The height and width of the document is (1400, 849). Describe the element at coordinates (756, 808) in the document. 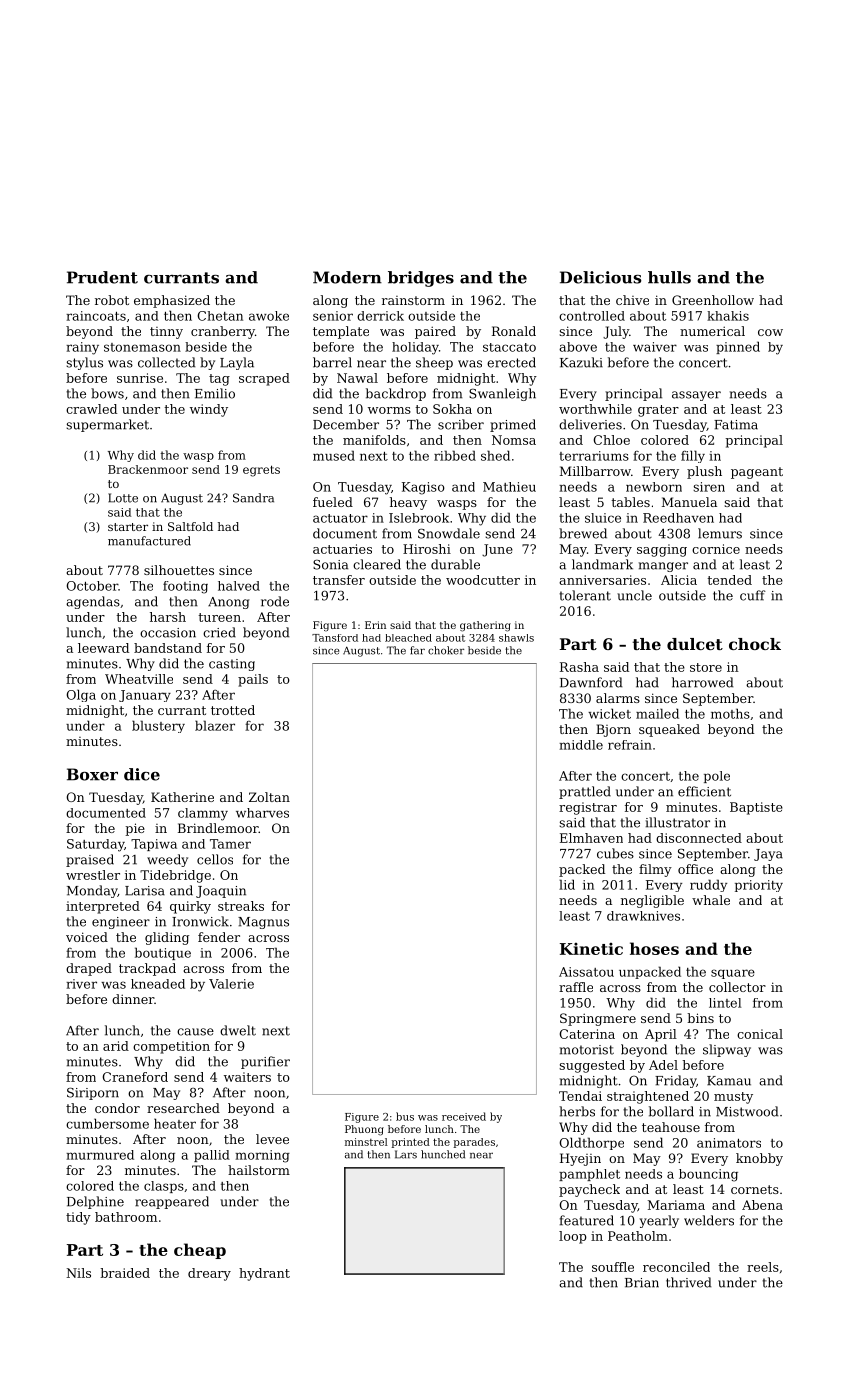

I see `Baptiste` at that location.
